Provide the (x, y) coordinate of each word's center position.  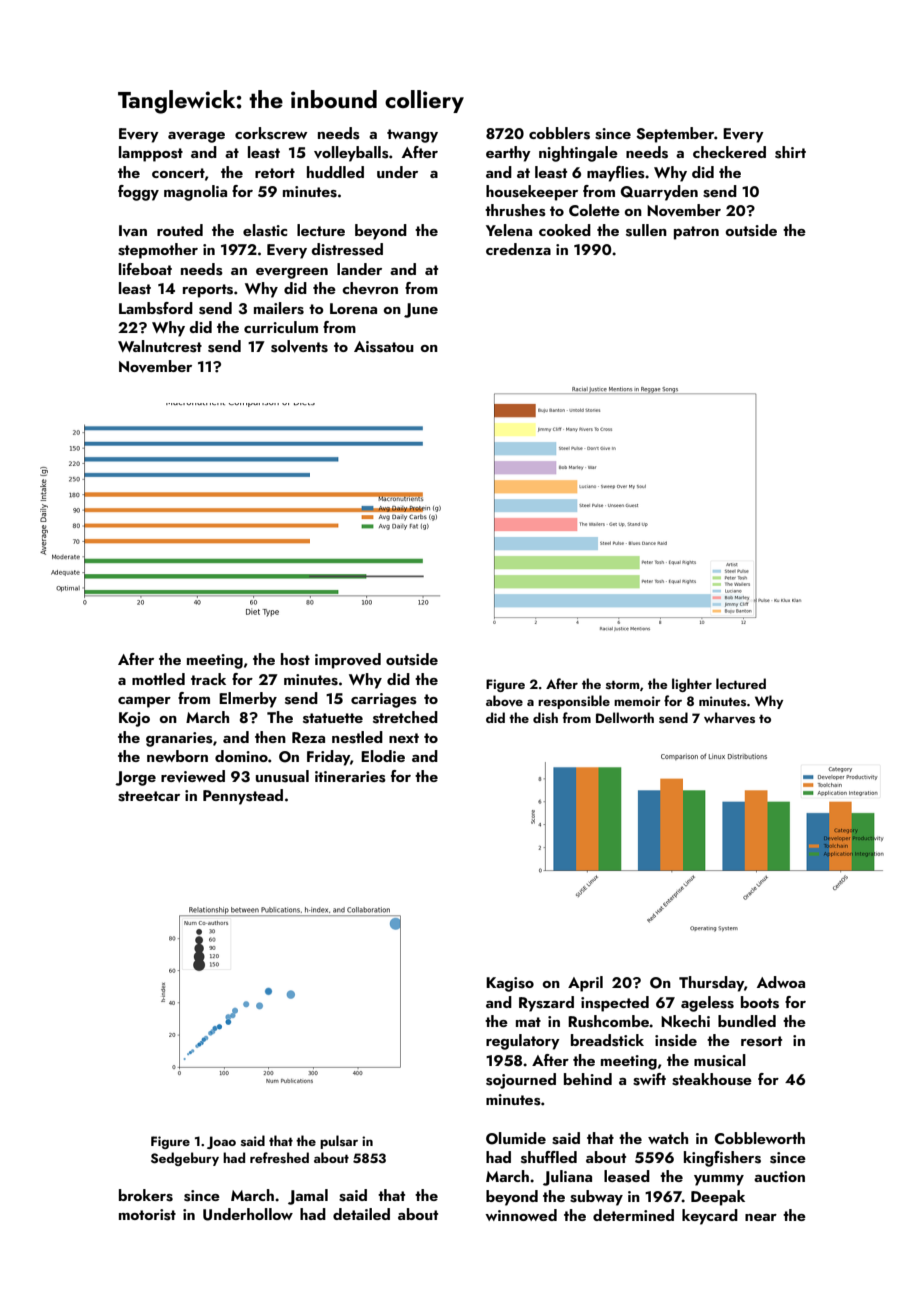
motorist (147, 1215)
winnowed (521, 1215)
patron (696, 233)
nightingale (578, 154)
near (761, 1217)
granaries (179, 739)
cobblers (559, 133)
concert (178, 173)
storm (622, 685)
